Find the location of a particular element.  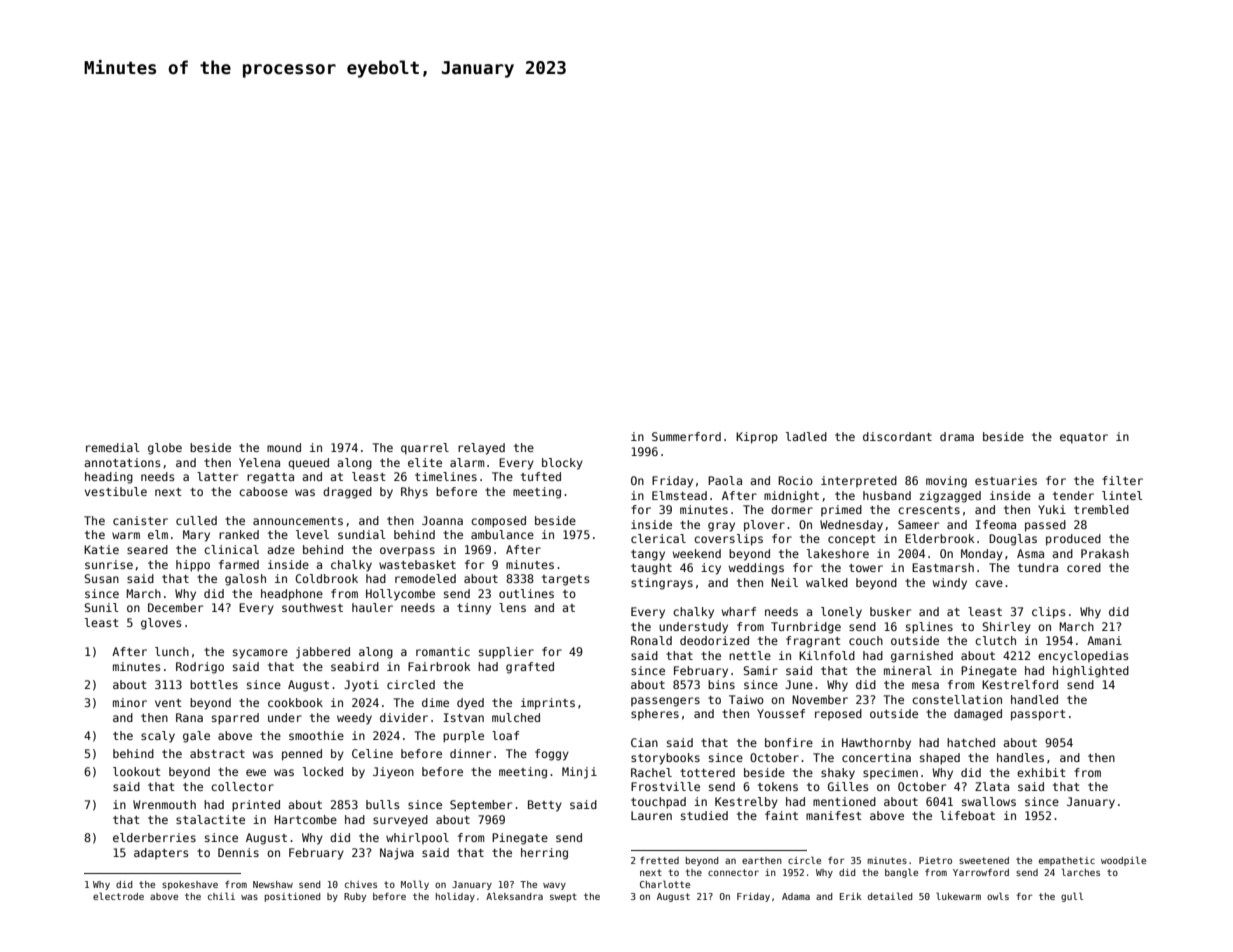

lunch is located at coordinates (172, 651).
